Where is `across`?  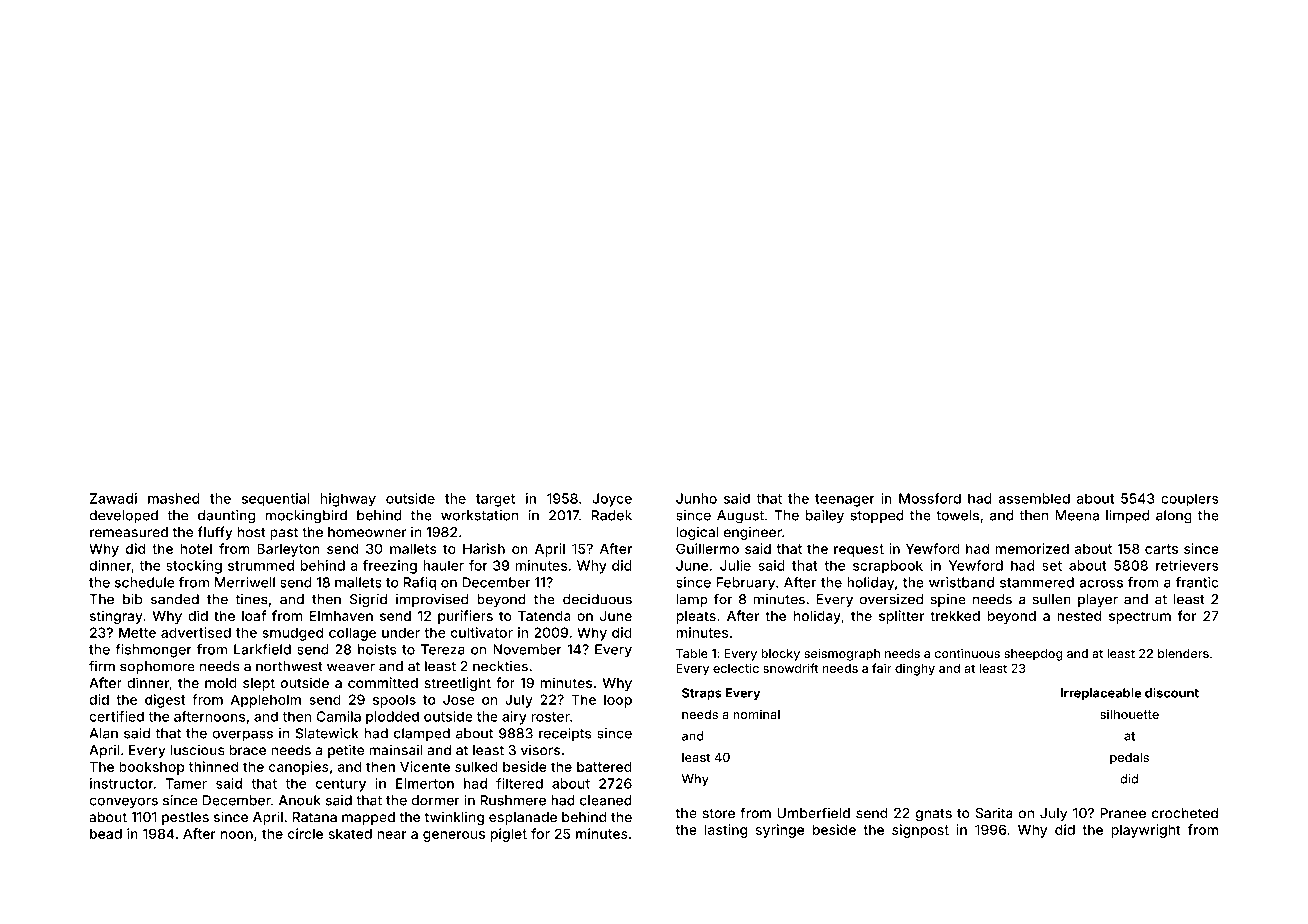 across is located at coordinates (1101, 584).
